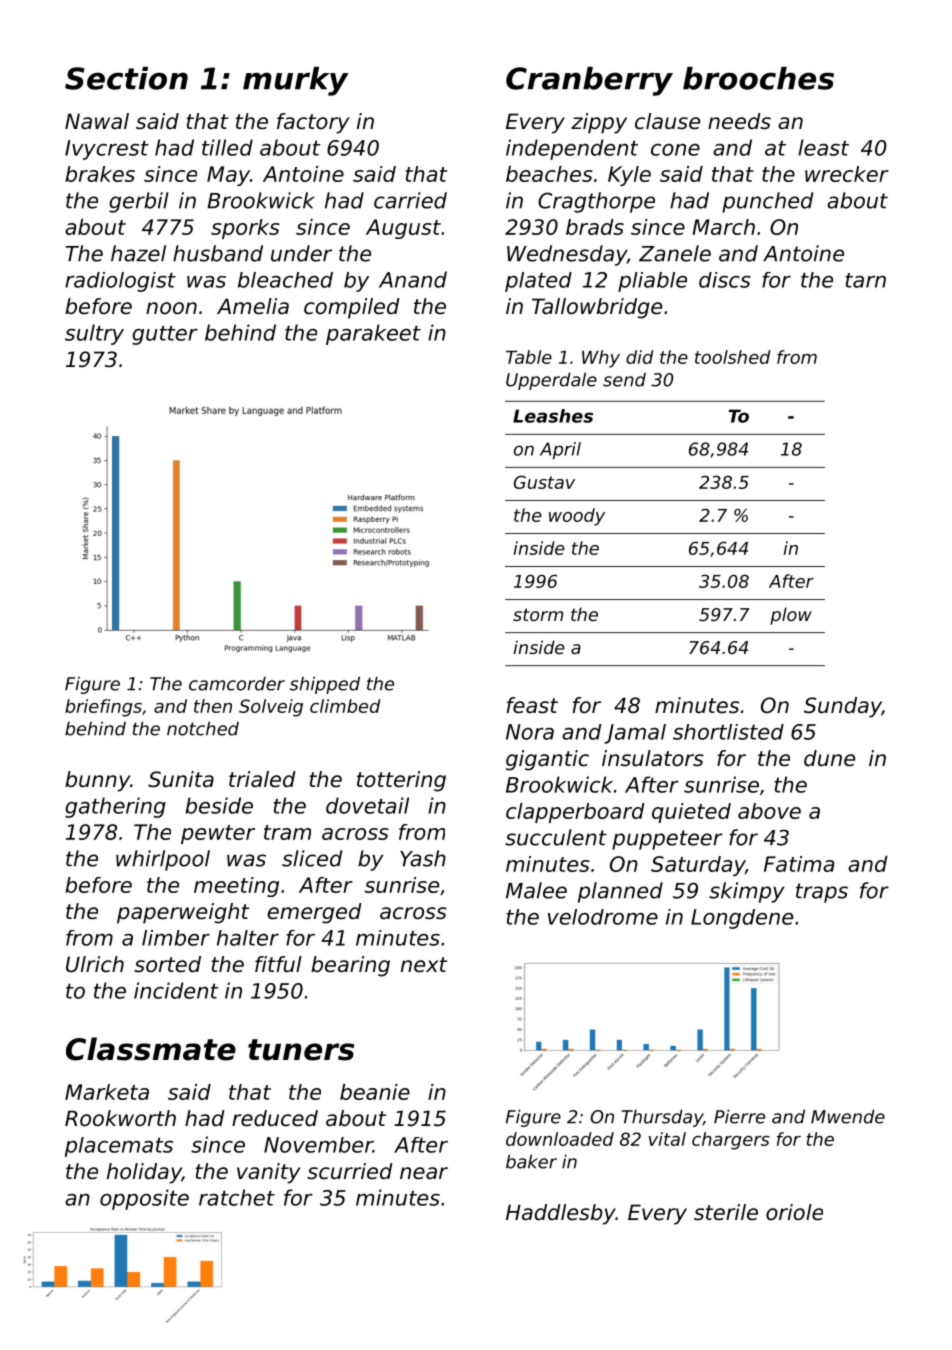  Describe the element at coordinates (561, 1214) in the screenshot. I see `Haddlesby` at that location.
